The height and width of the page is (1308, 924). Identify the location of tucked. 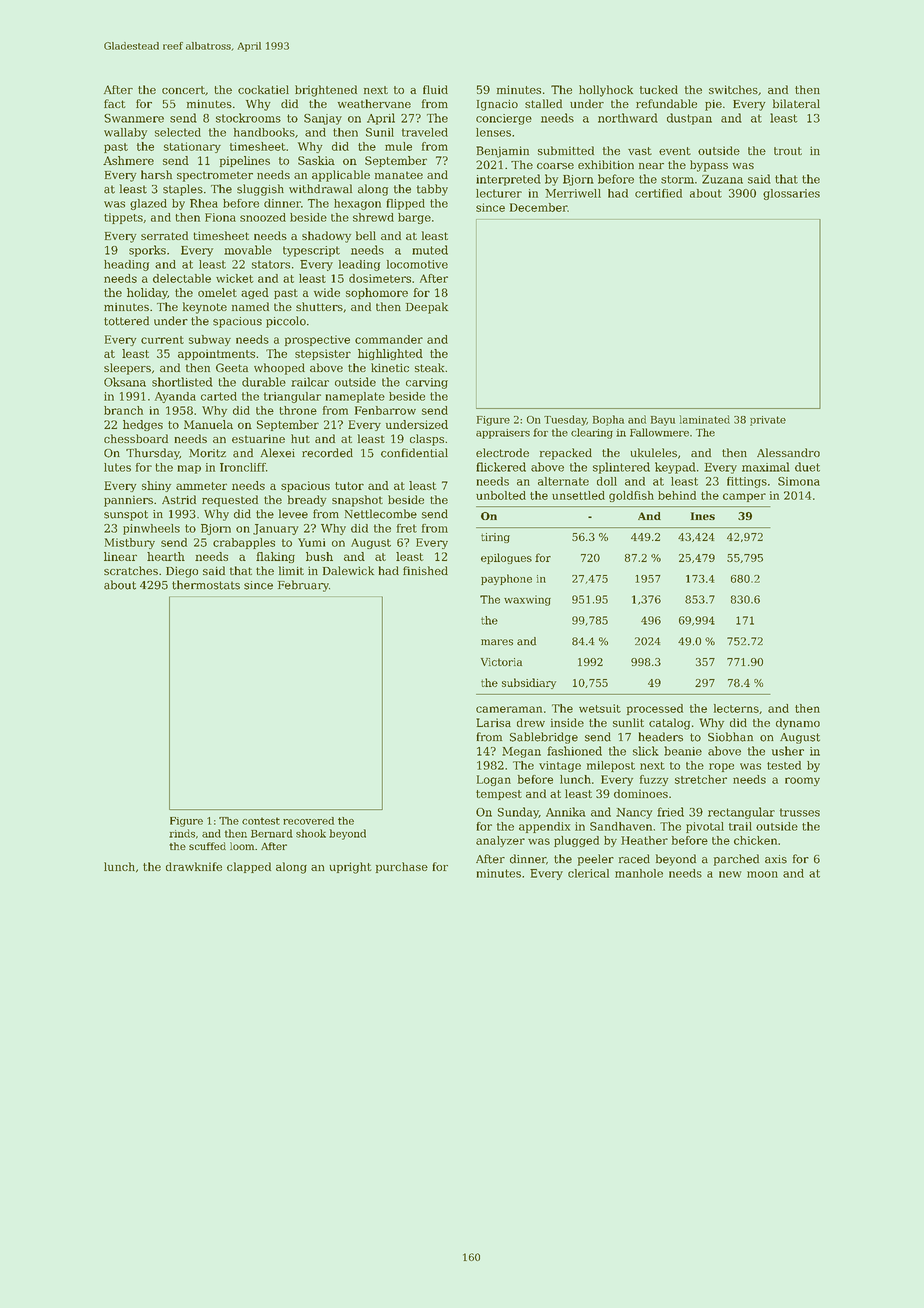
(659, 89).
